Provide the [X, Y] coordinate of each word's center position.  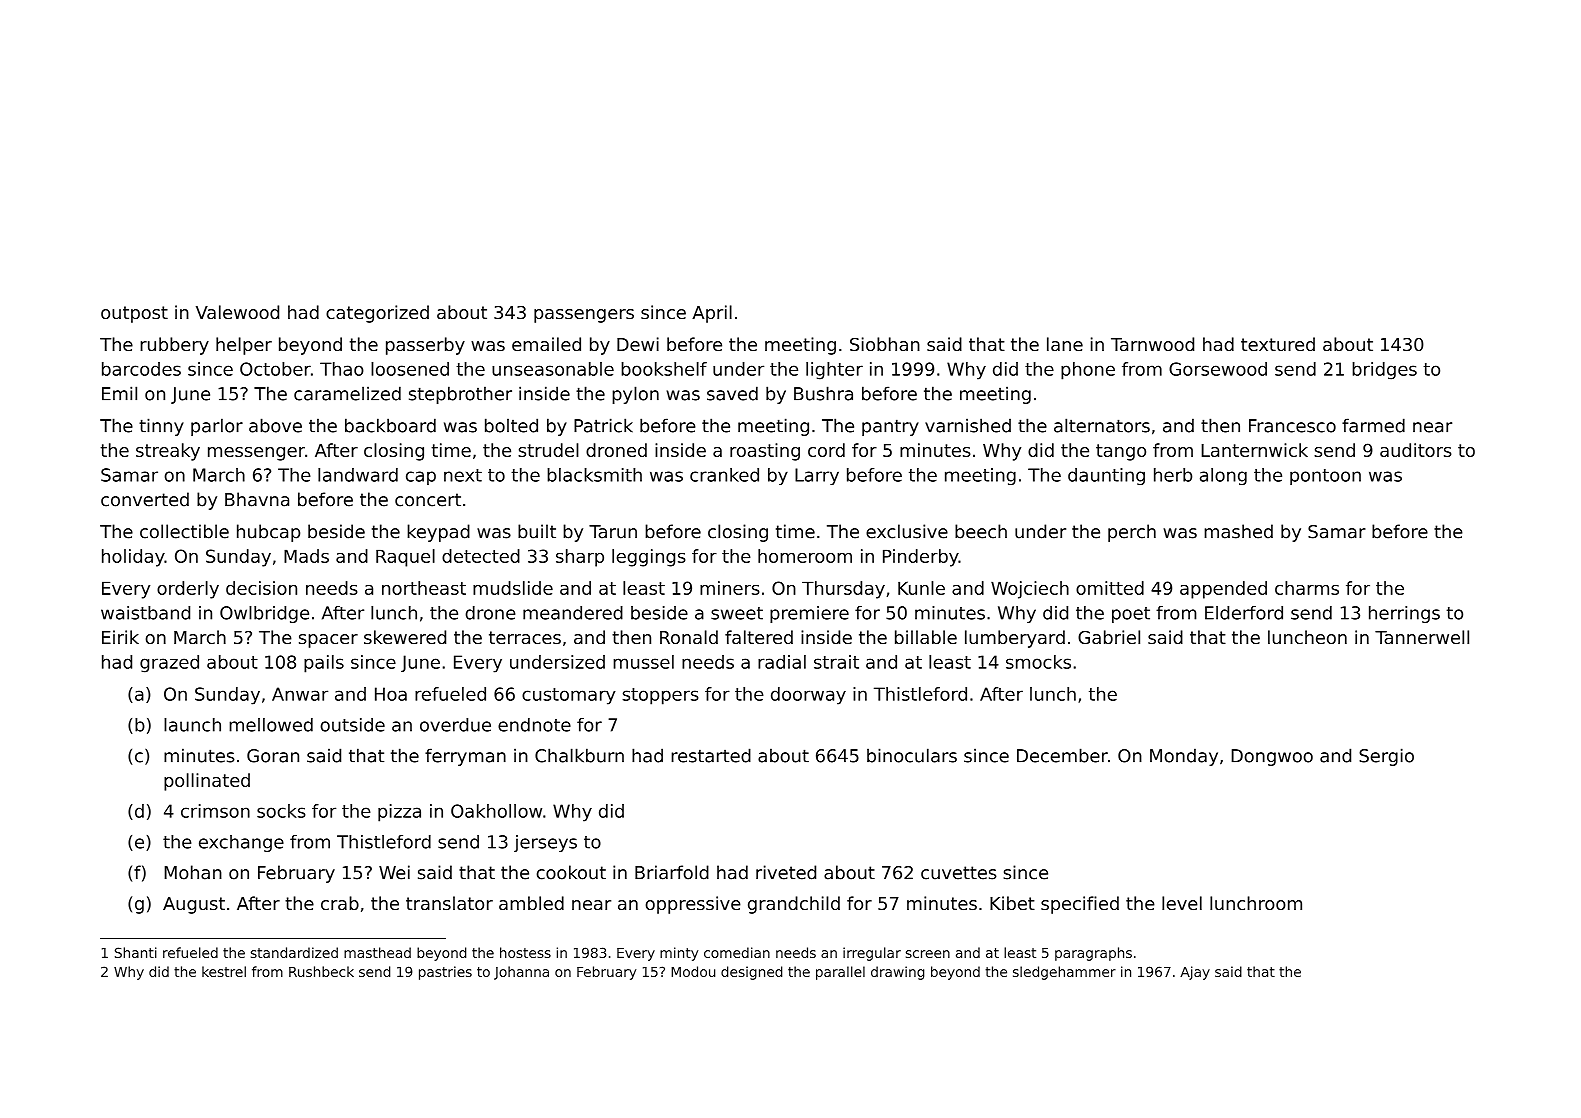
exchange [241, 843]
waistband [145, 613]
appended [1223, 590]
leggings [648, 558]
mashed [1238, 531]
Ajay [1195, 973]
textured [1278, 344]
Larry [817, 476]
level [1182, 903]
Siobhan [885, 344]
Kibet [1012, 903]
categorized [377, 314]
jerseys [545, 843]
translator [449, 903]
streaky [168, 452]
